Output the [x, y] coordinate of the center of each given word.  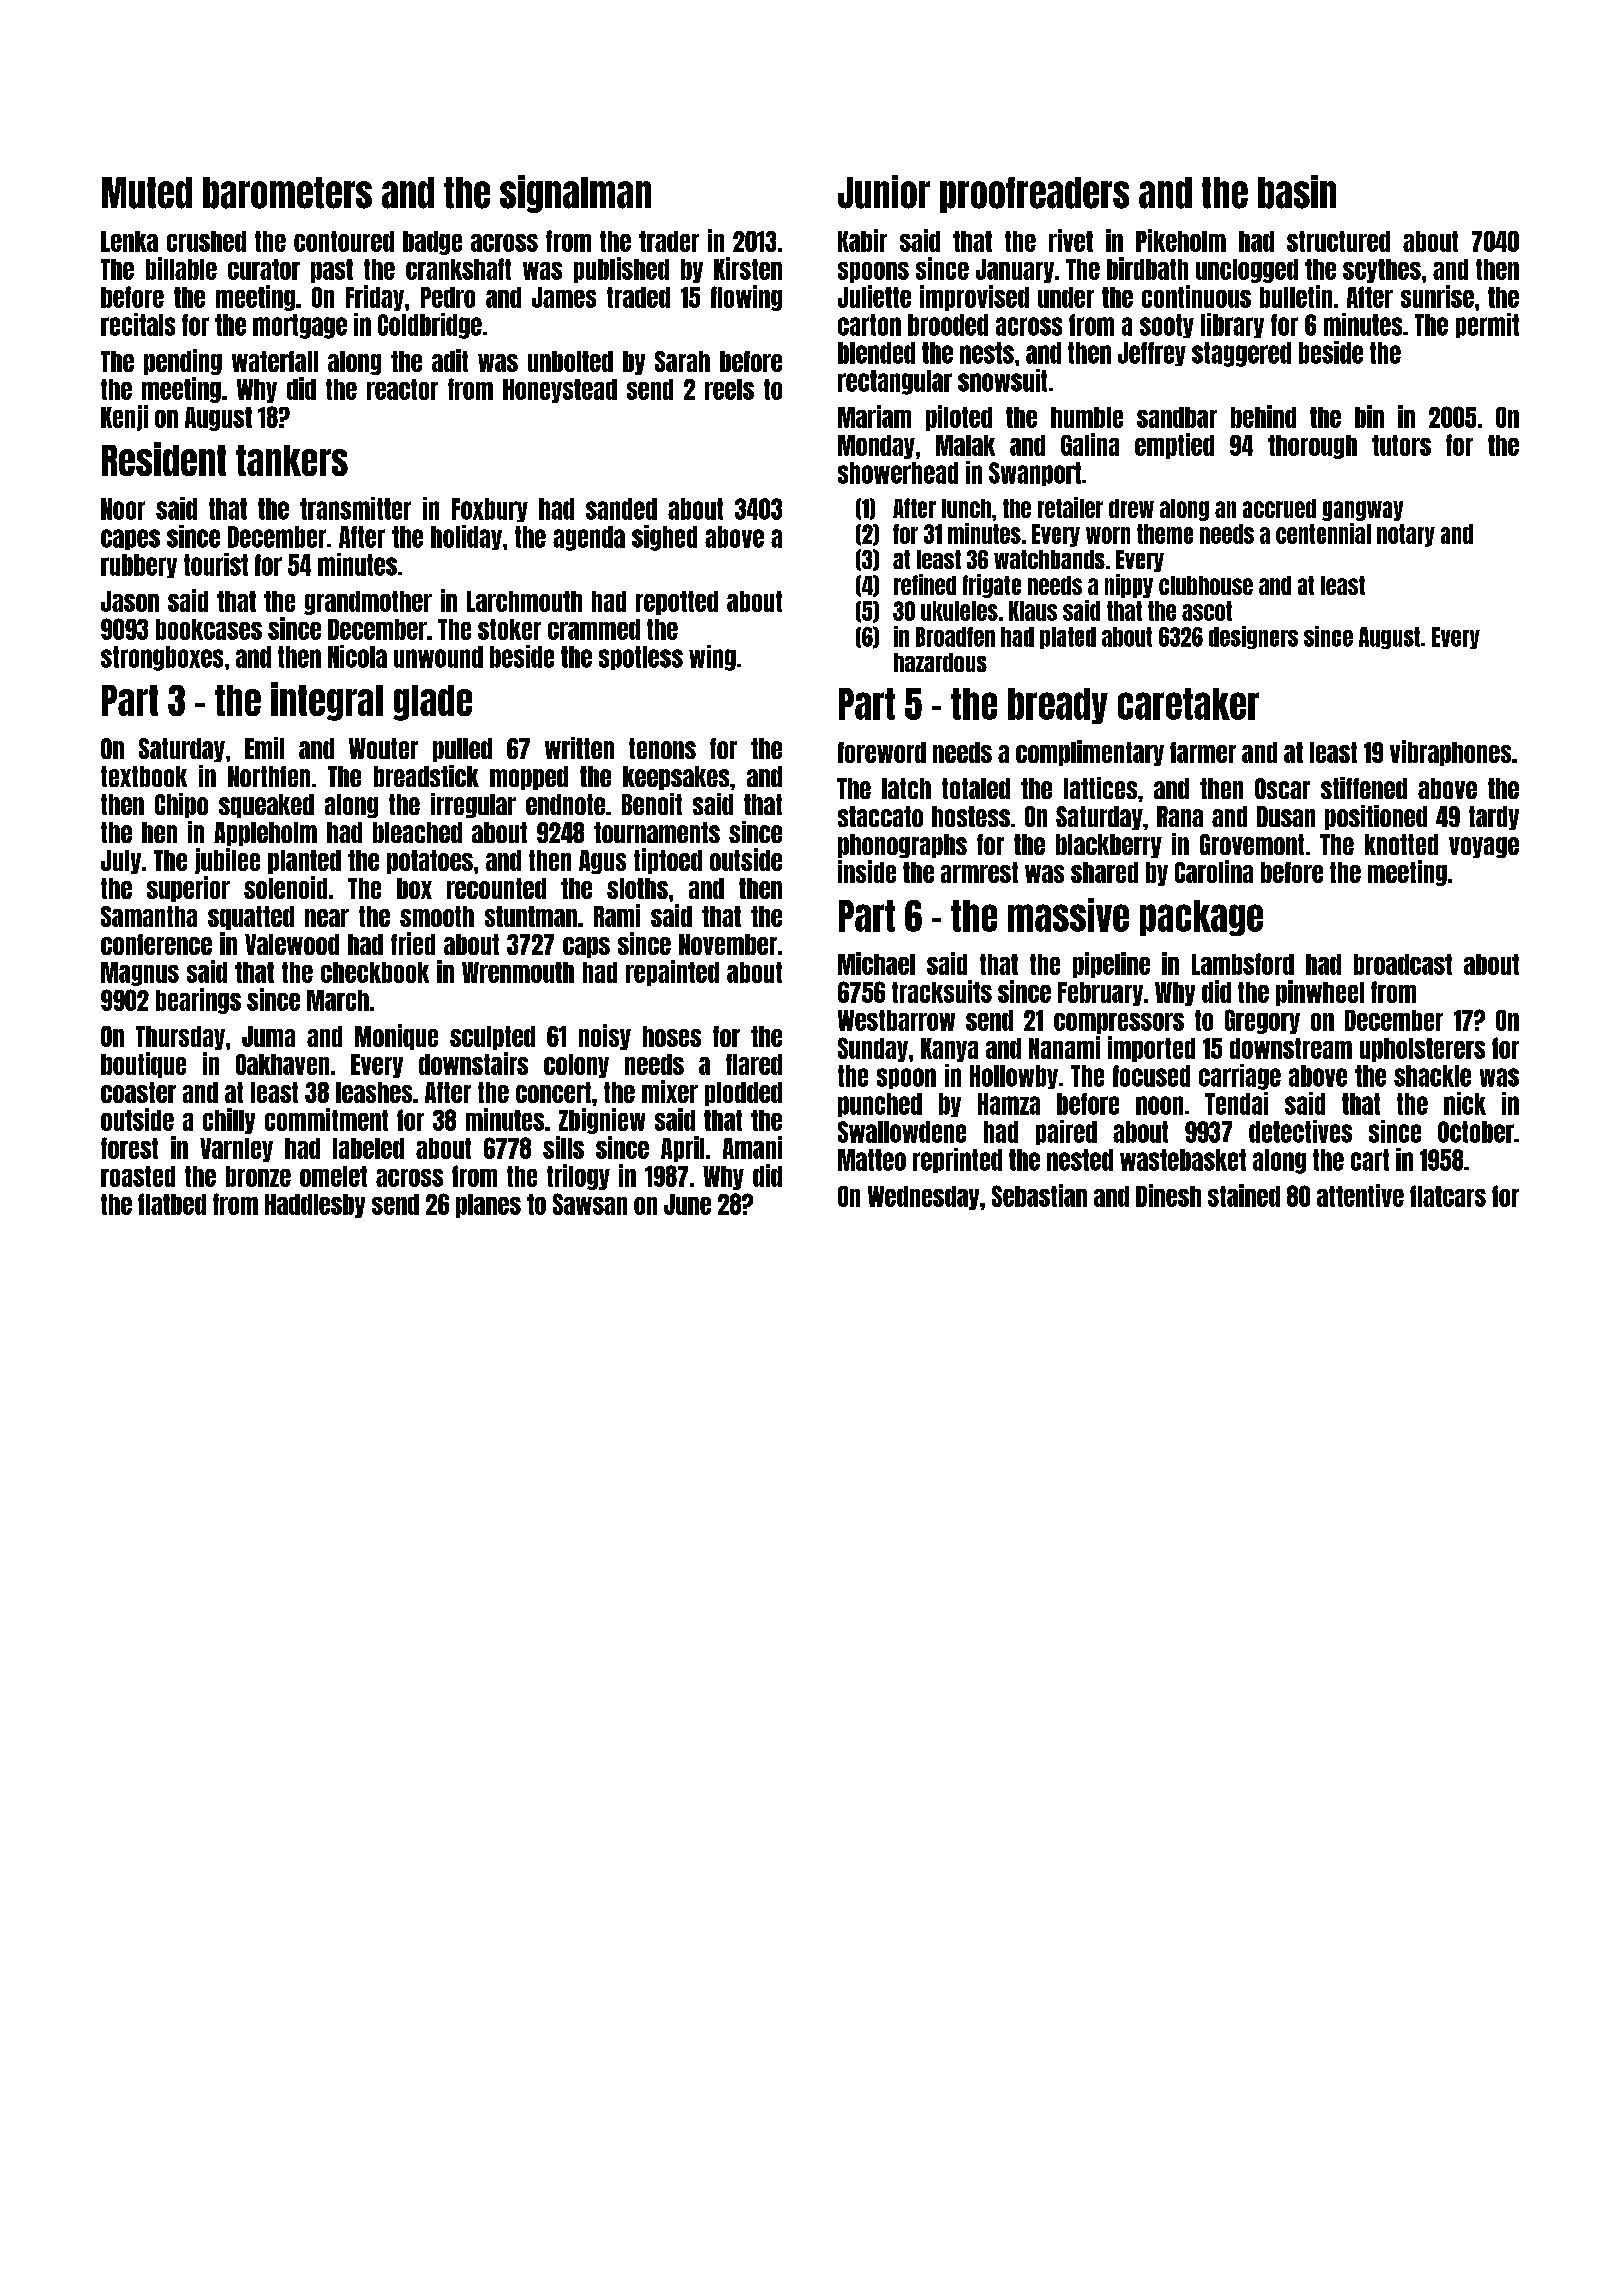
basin [1297, 192]
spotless [641, 658]
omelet [333, 1176]
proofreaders [1034, 195]
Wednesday [923, 1198]
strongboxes [162, 658]
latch [906, 788]
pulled [462, 750]
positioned [1376, 817]
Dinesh [1168, 1195]
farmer [1203, 752]
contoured [344, 241]
